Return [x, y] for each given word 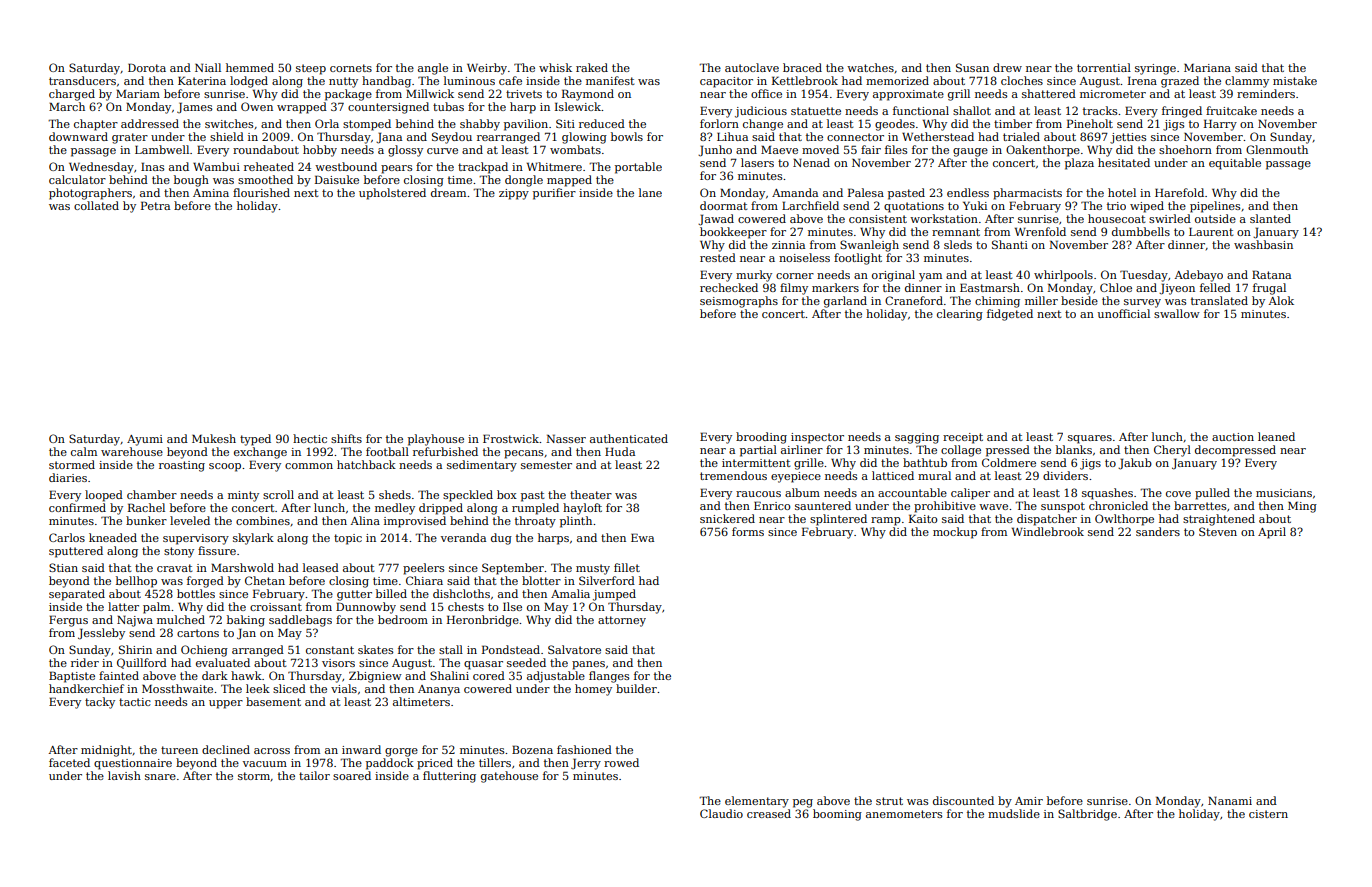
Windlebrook [1048, 531]
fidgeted [1010, 315]
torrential [1104, 67]
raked [592, 67]
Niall [208, 67]
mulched [181, 619]
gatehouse [509, 777]
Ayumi [145, 440]
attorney [622, 621]
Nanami [1230, 800]
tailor [314, 775]
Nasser [566, 438]
